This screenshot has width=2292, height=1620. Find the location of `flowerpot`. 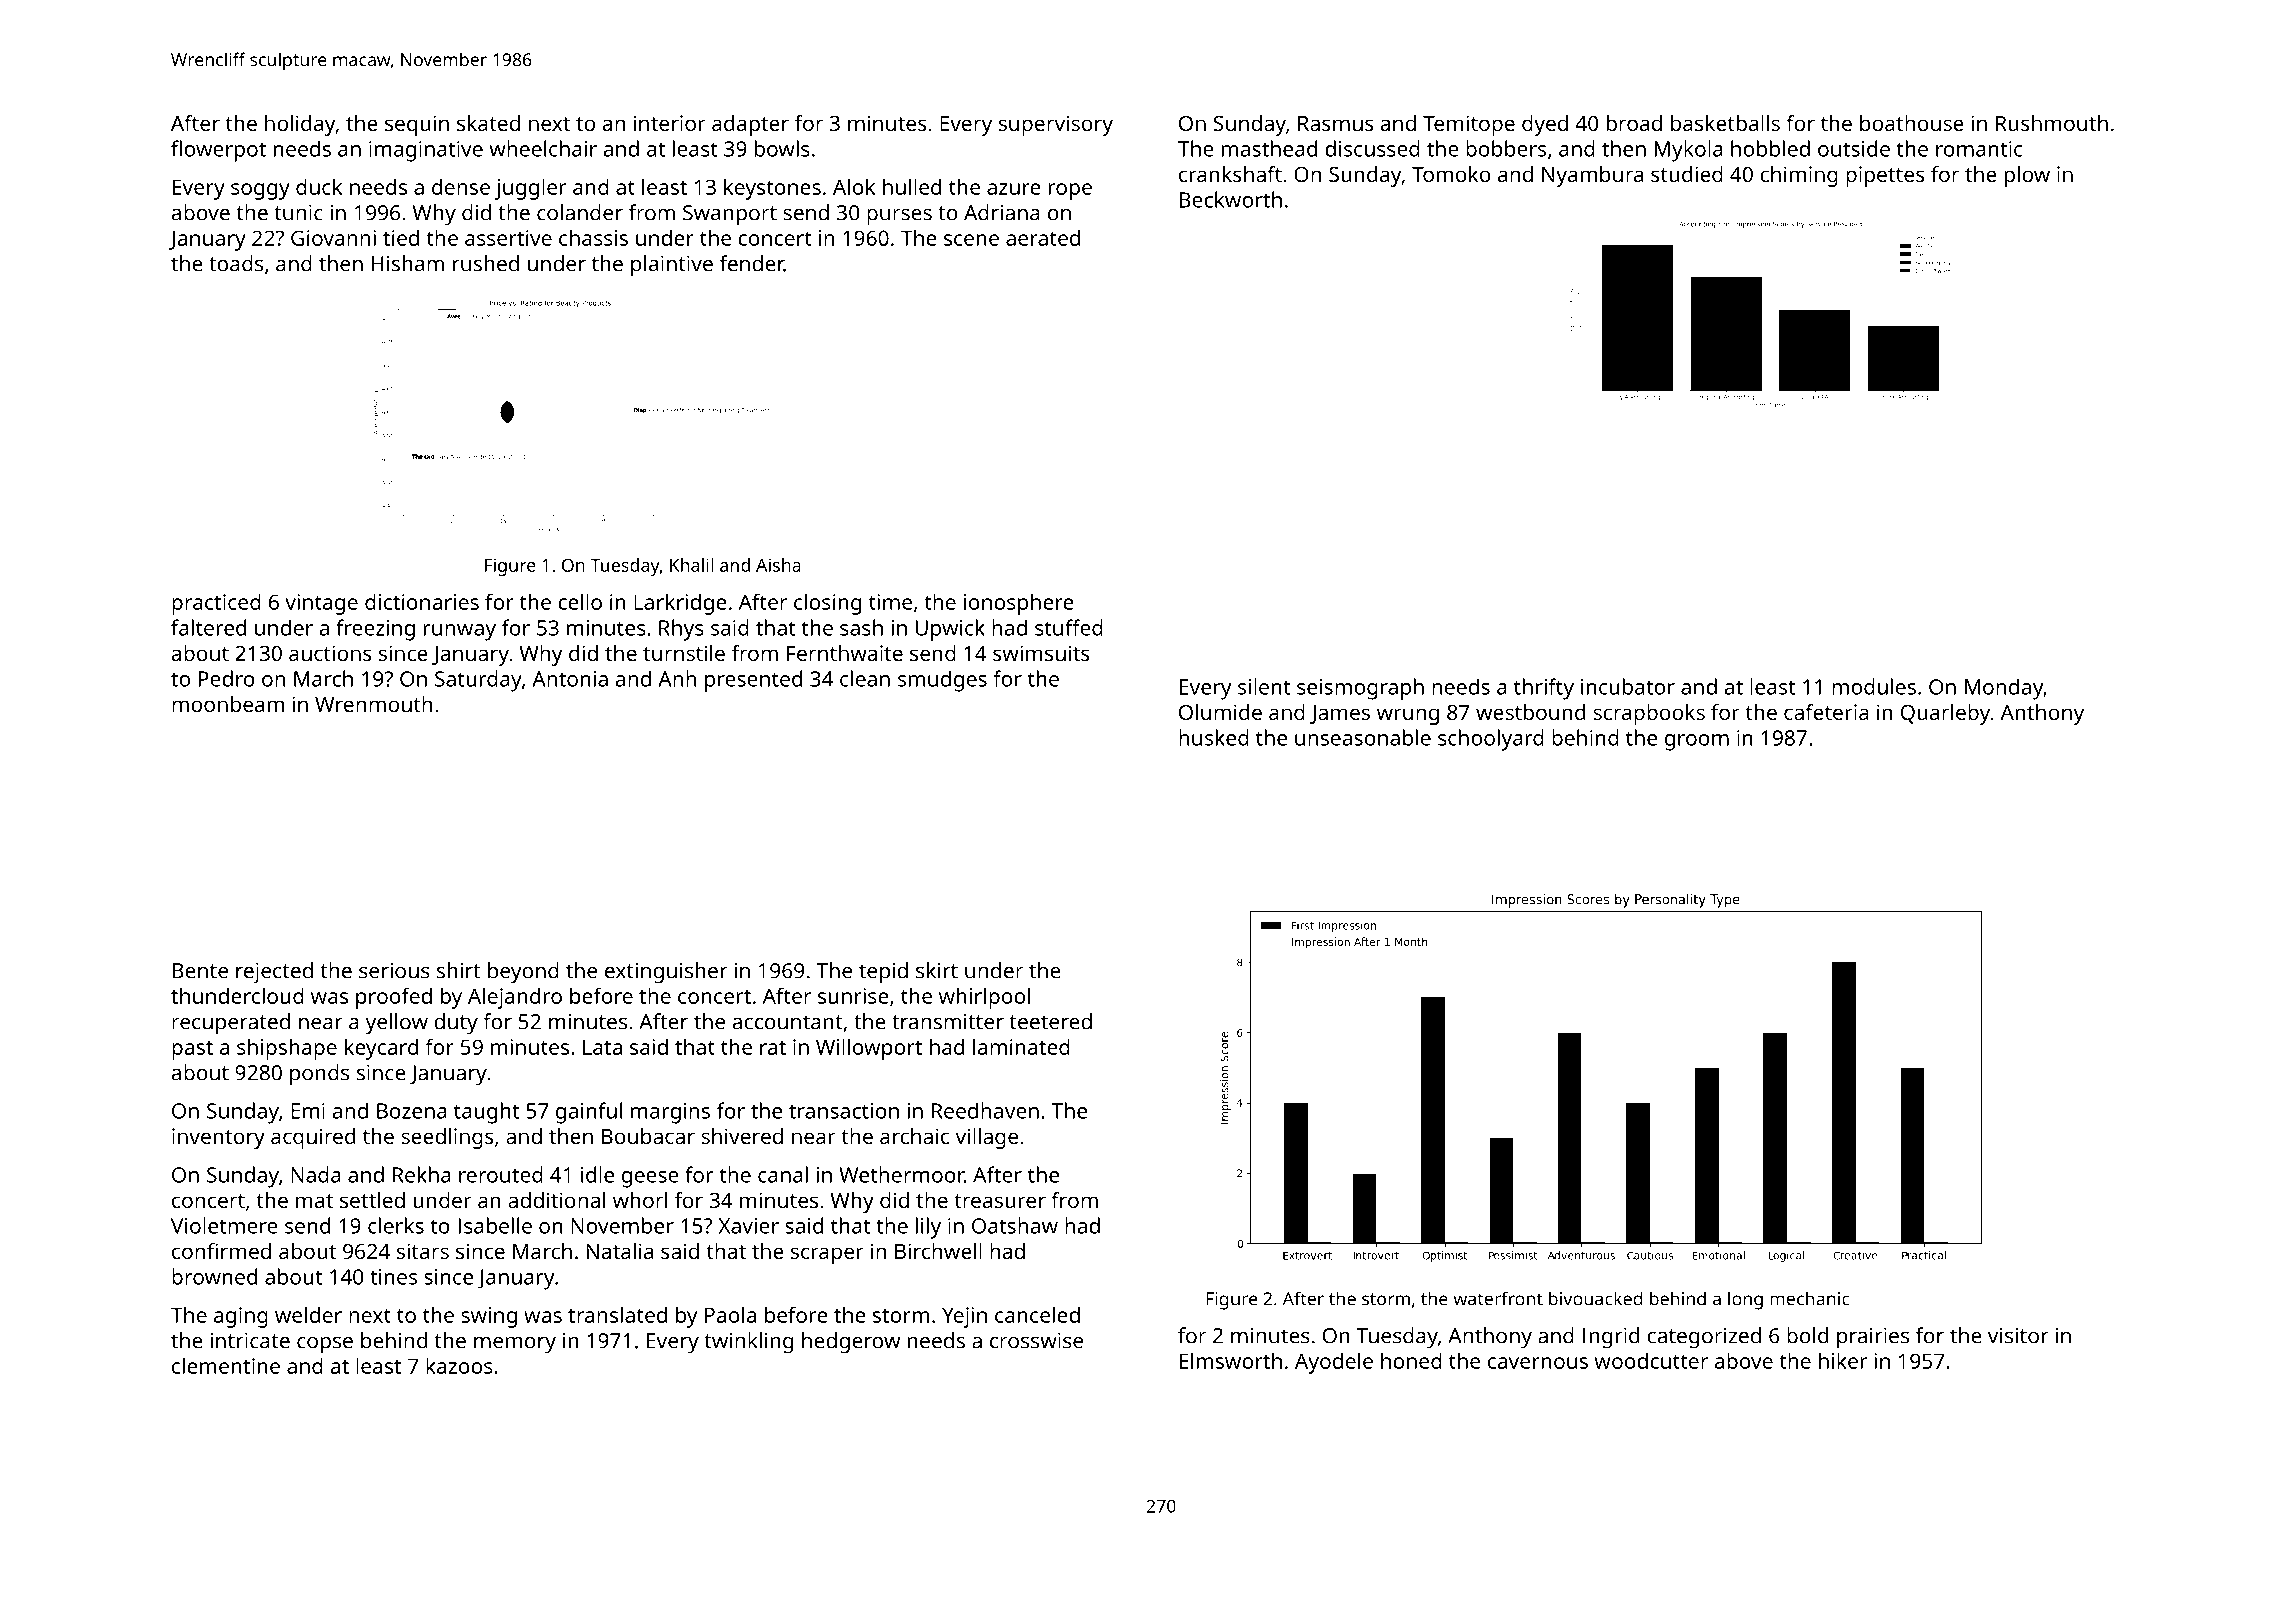

flowerpot is located at coordinates (218, 151).
